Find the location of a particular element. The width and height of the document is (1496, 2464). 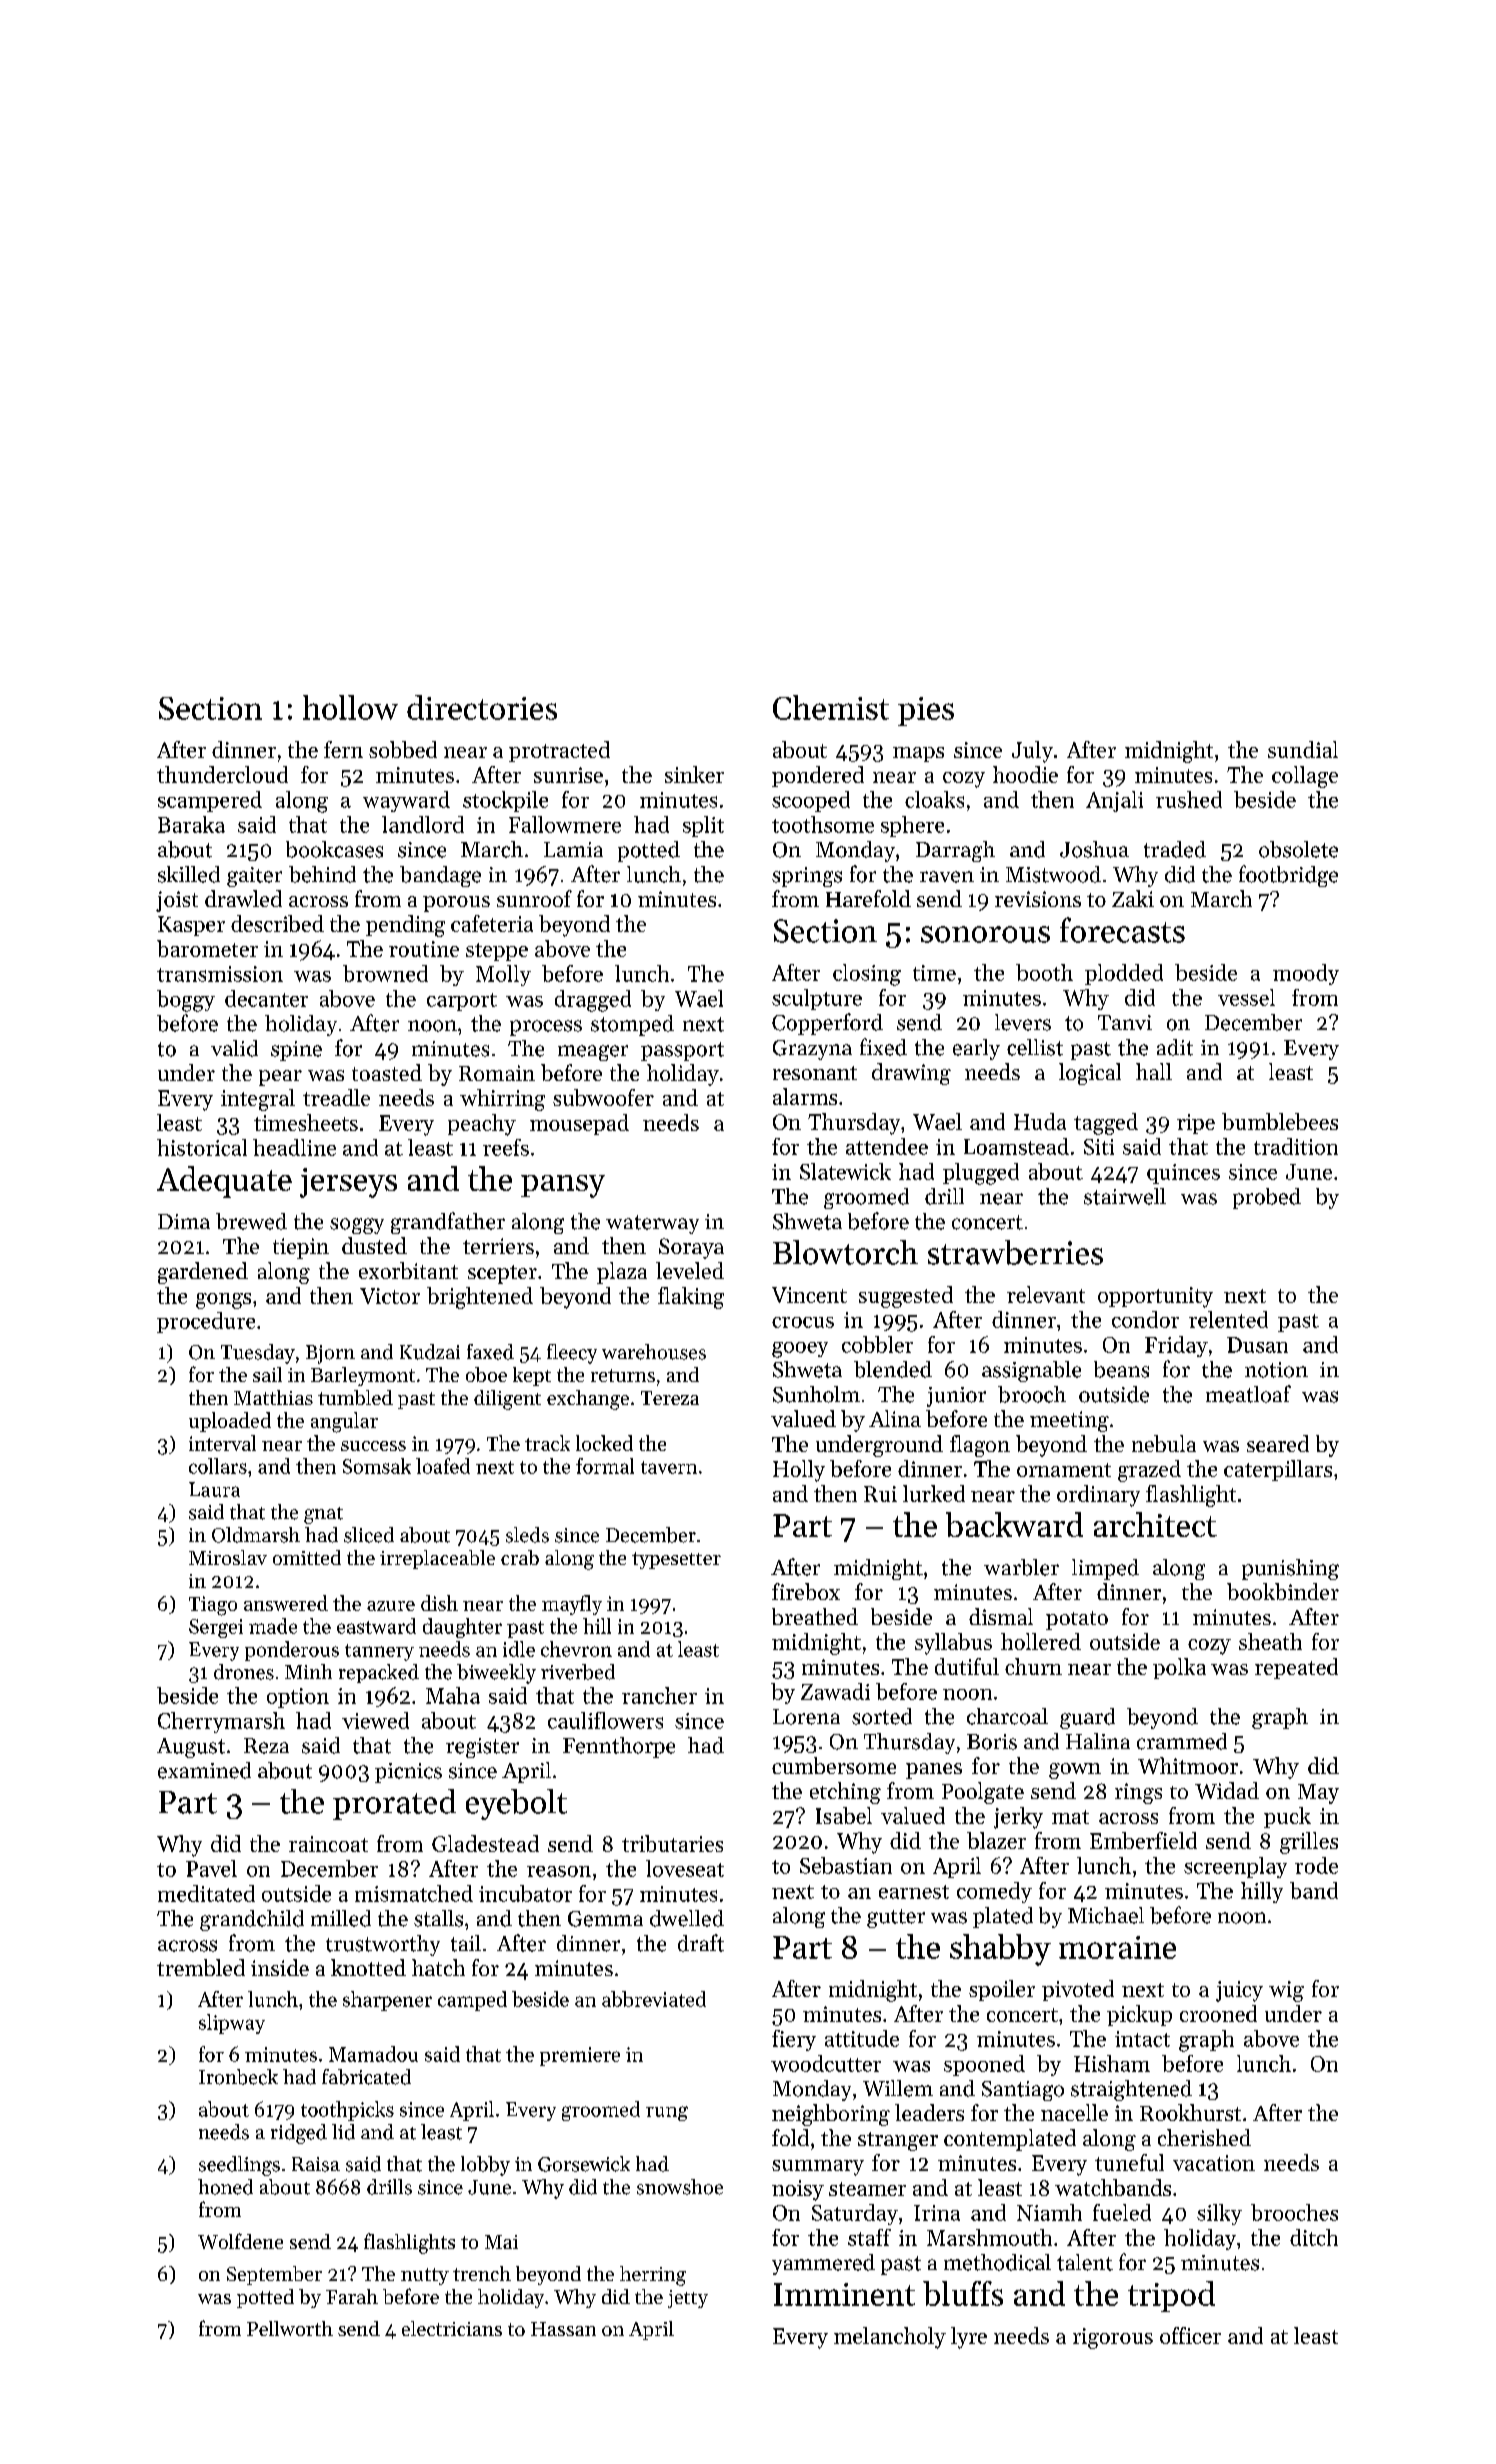

obsolete is located at coordinates (1298, 849).
